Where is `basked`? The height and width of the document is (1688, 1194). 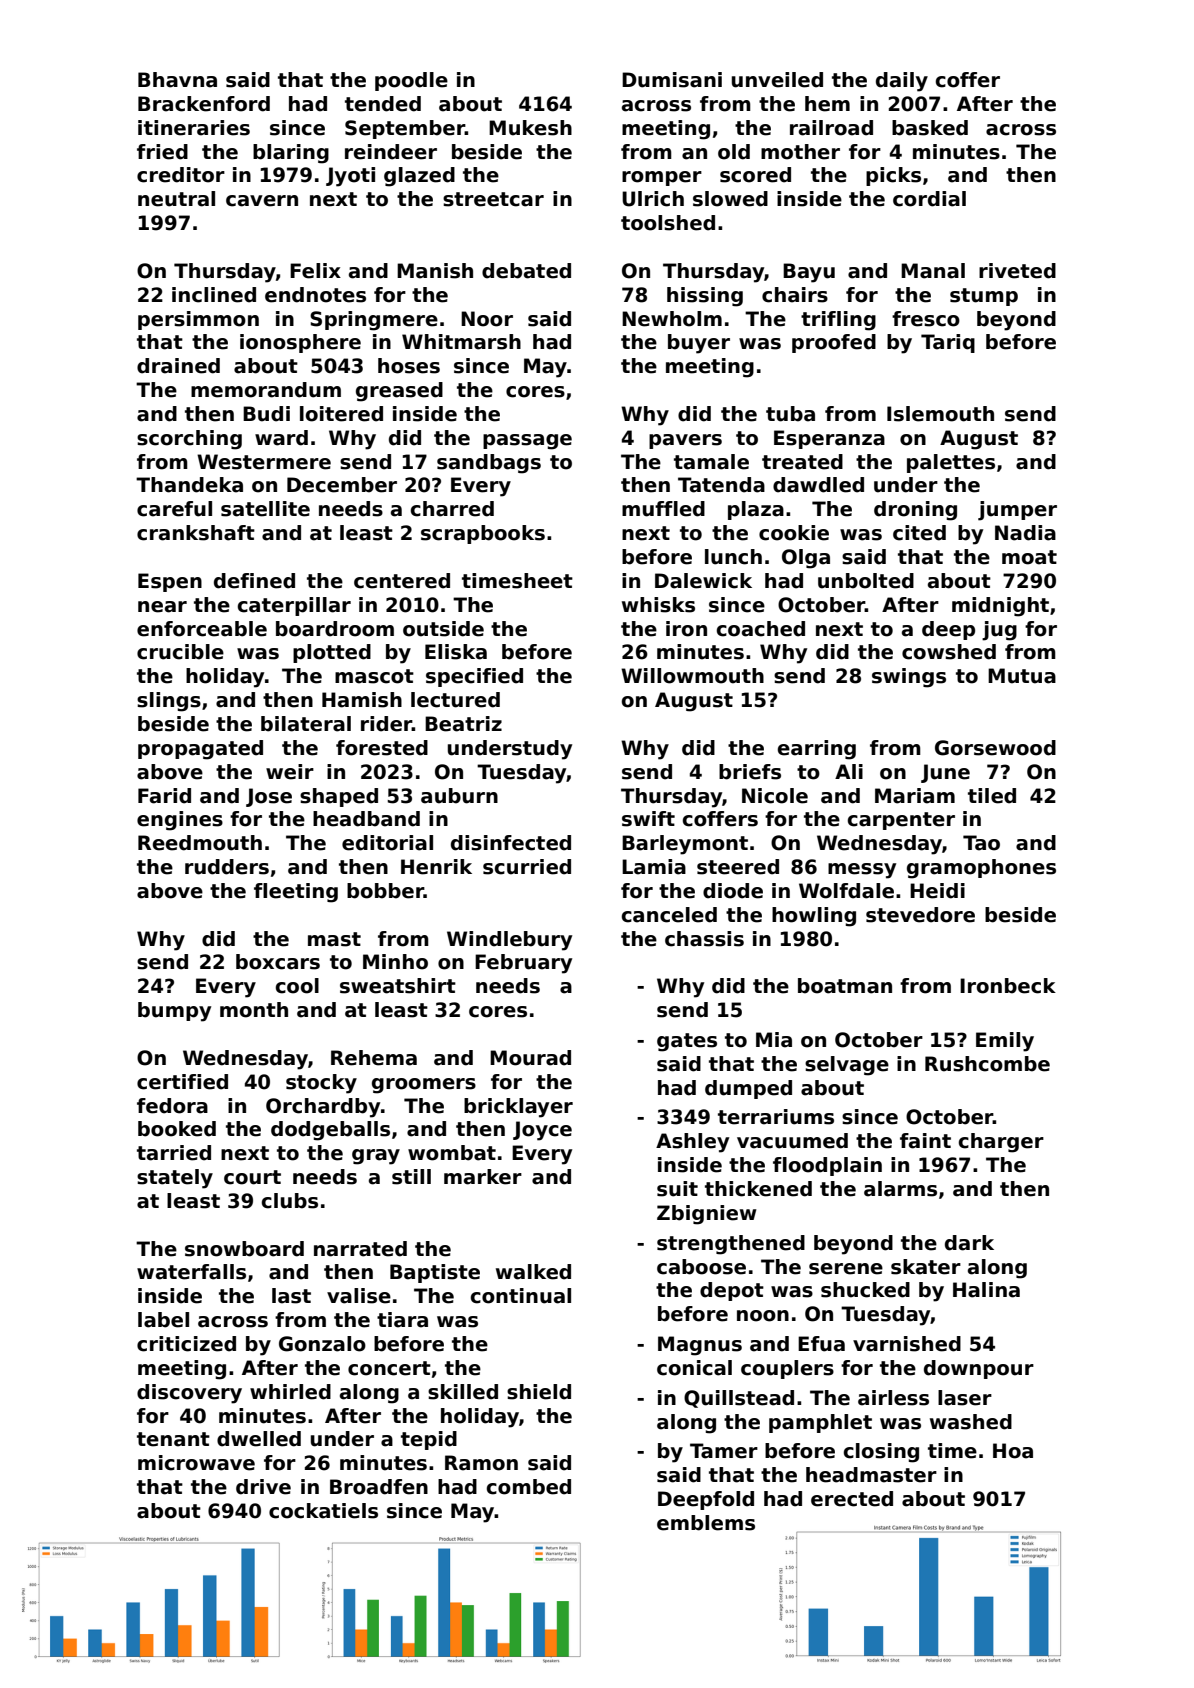
basked is located at coordinates (930, 128).
